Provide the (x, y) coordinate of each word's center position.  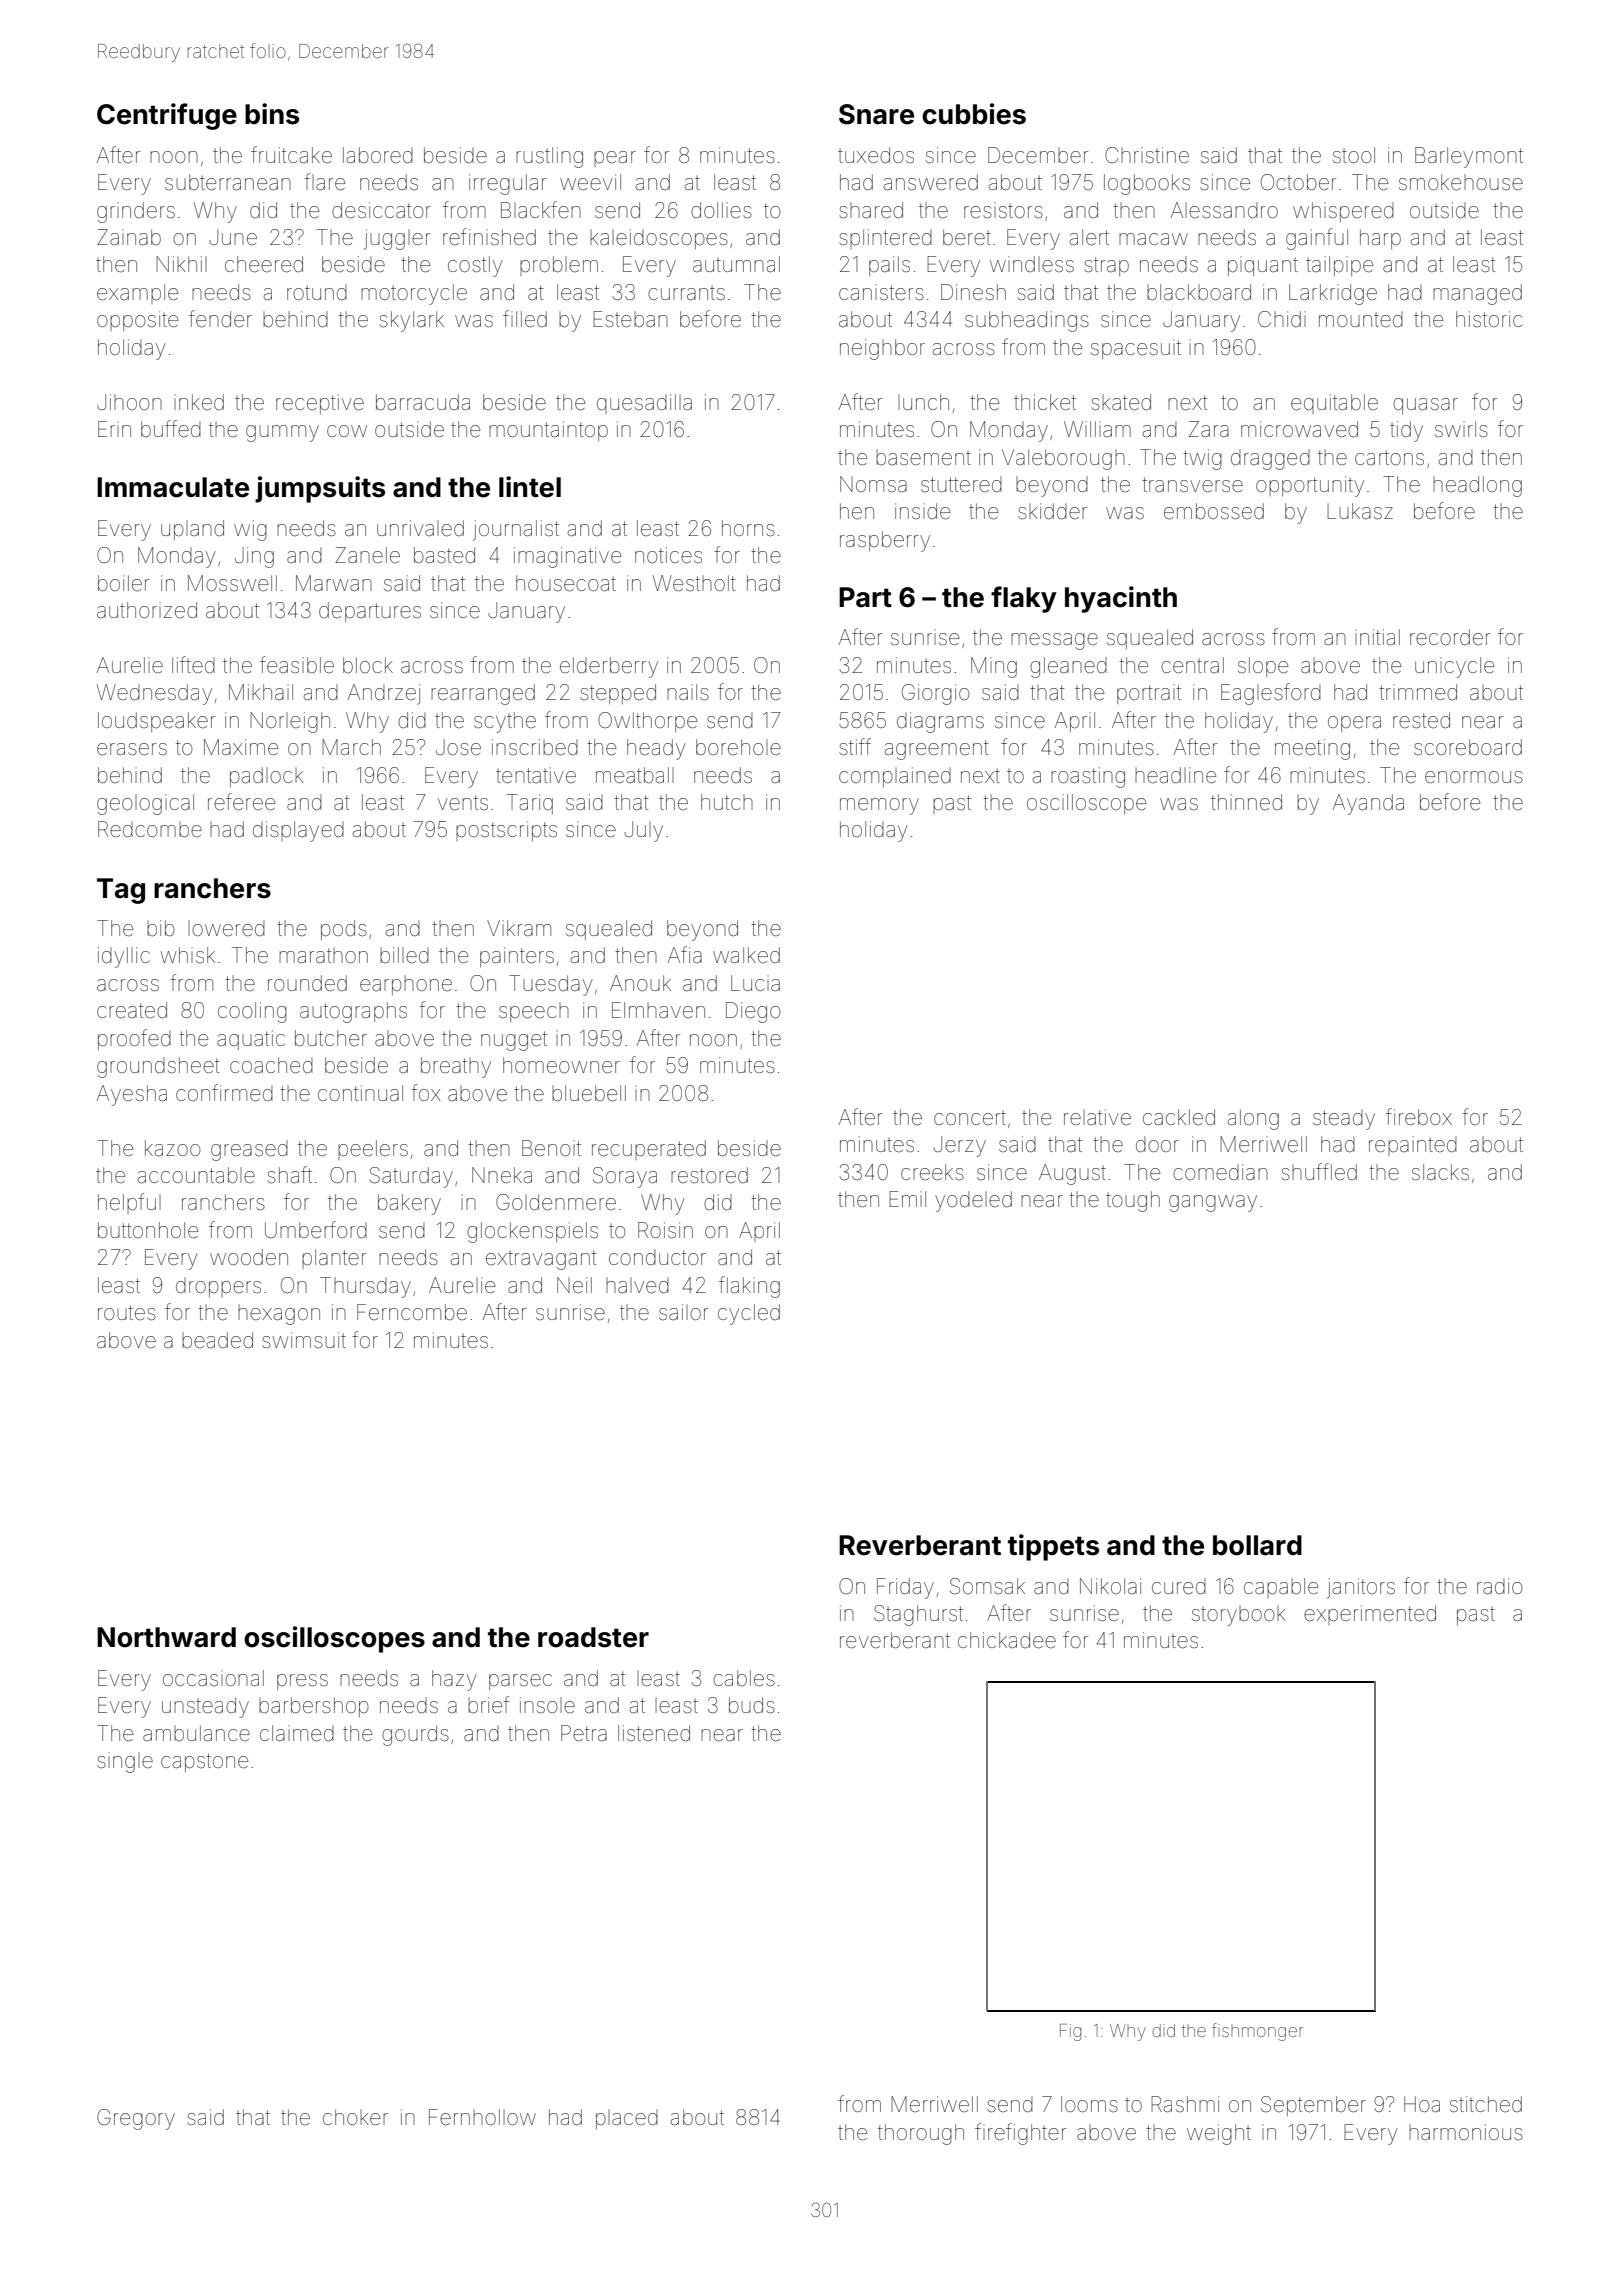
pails (889, 266)
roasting (1088, 777)
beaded (217, 1340)
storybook (1238, 1616)
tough (1133, 1201)
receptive (320, 404)
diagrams (940, 722)
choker (355, 2117)
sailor (683, 1312)
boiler (123, 583)
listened (654, 1733)
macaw (1153, 239)
